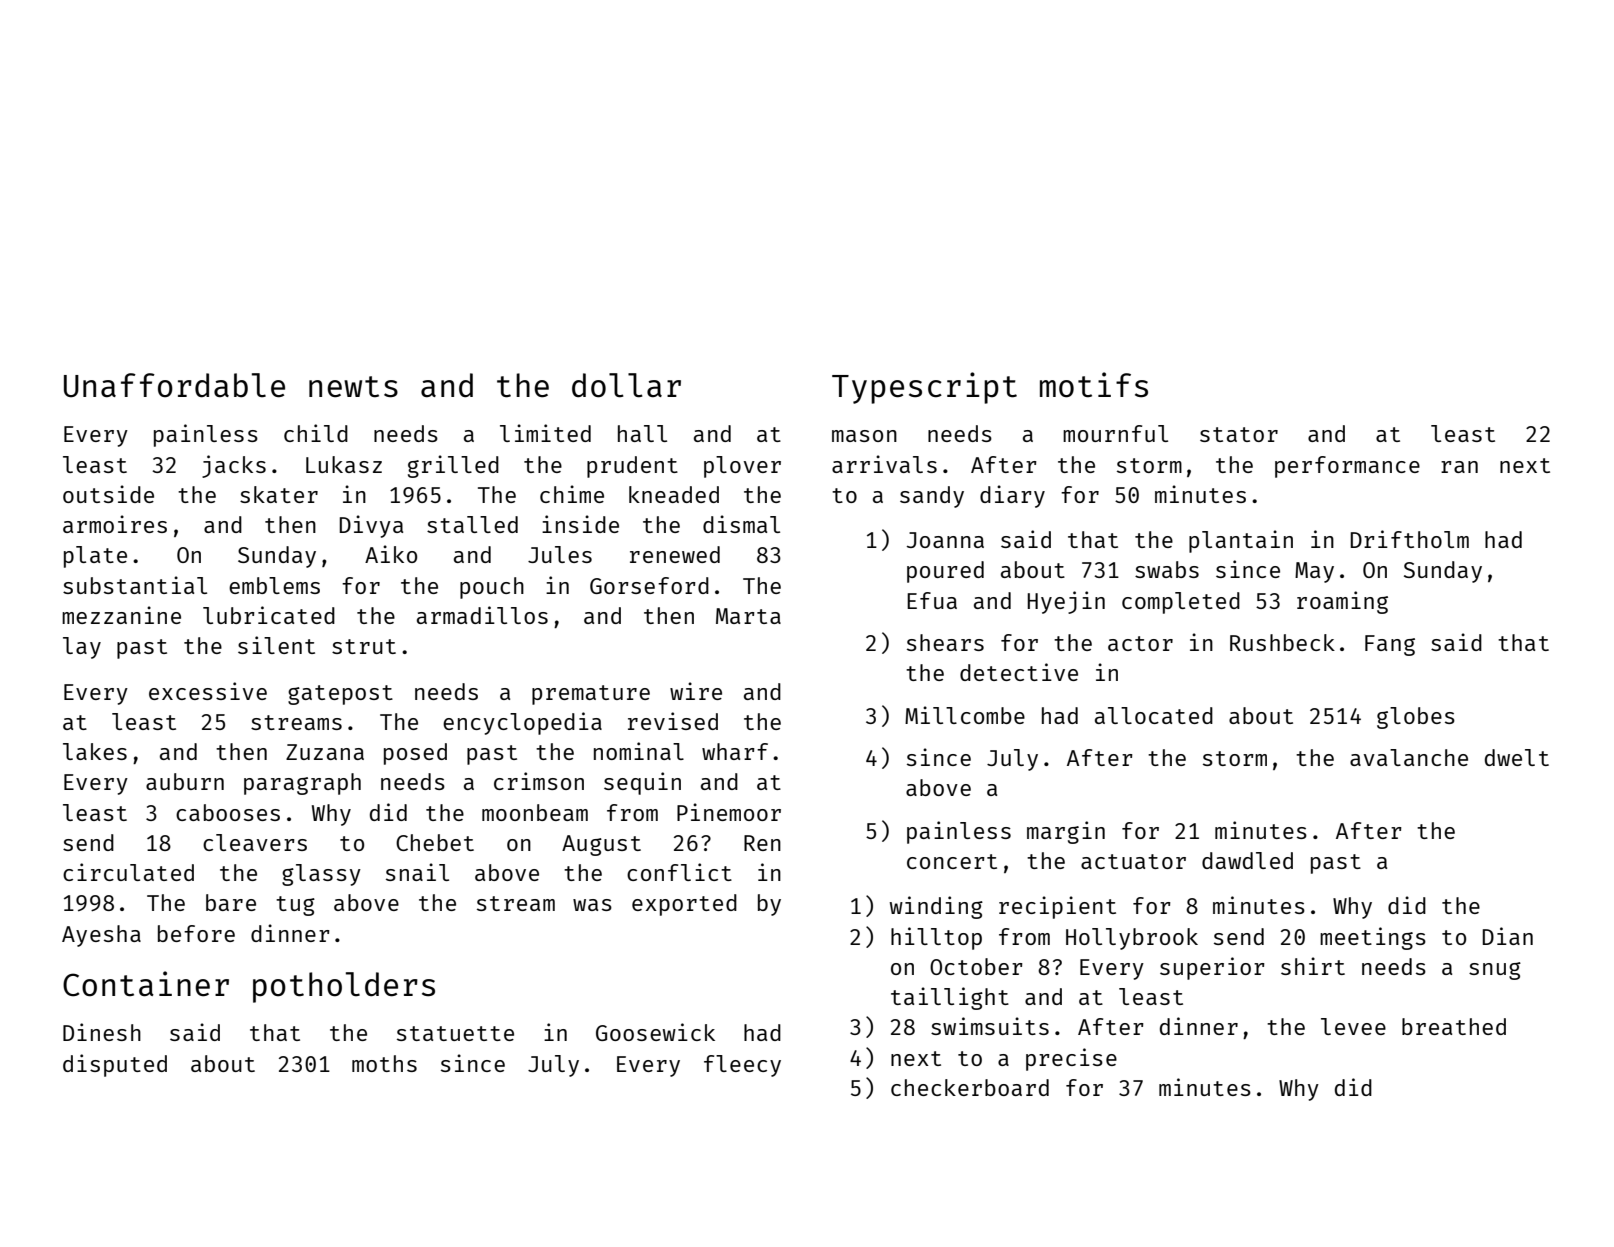 The height and width of the image is (1247, 1614). I want to click on Unaffordable, so click(174, 385).
